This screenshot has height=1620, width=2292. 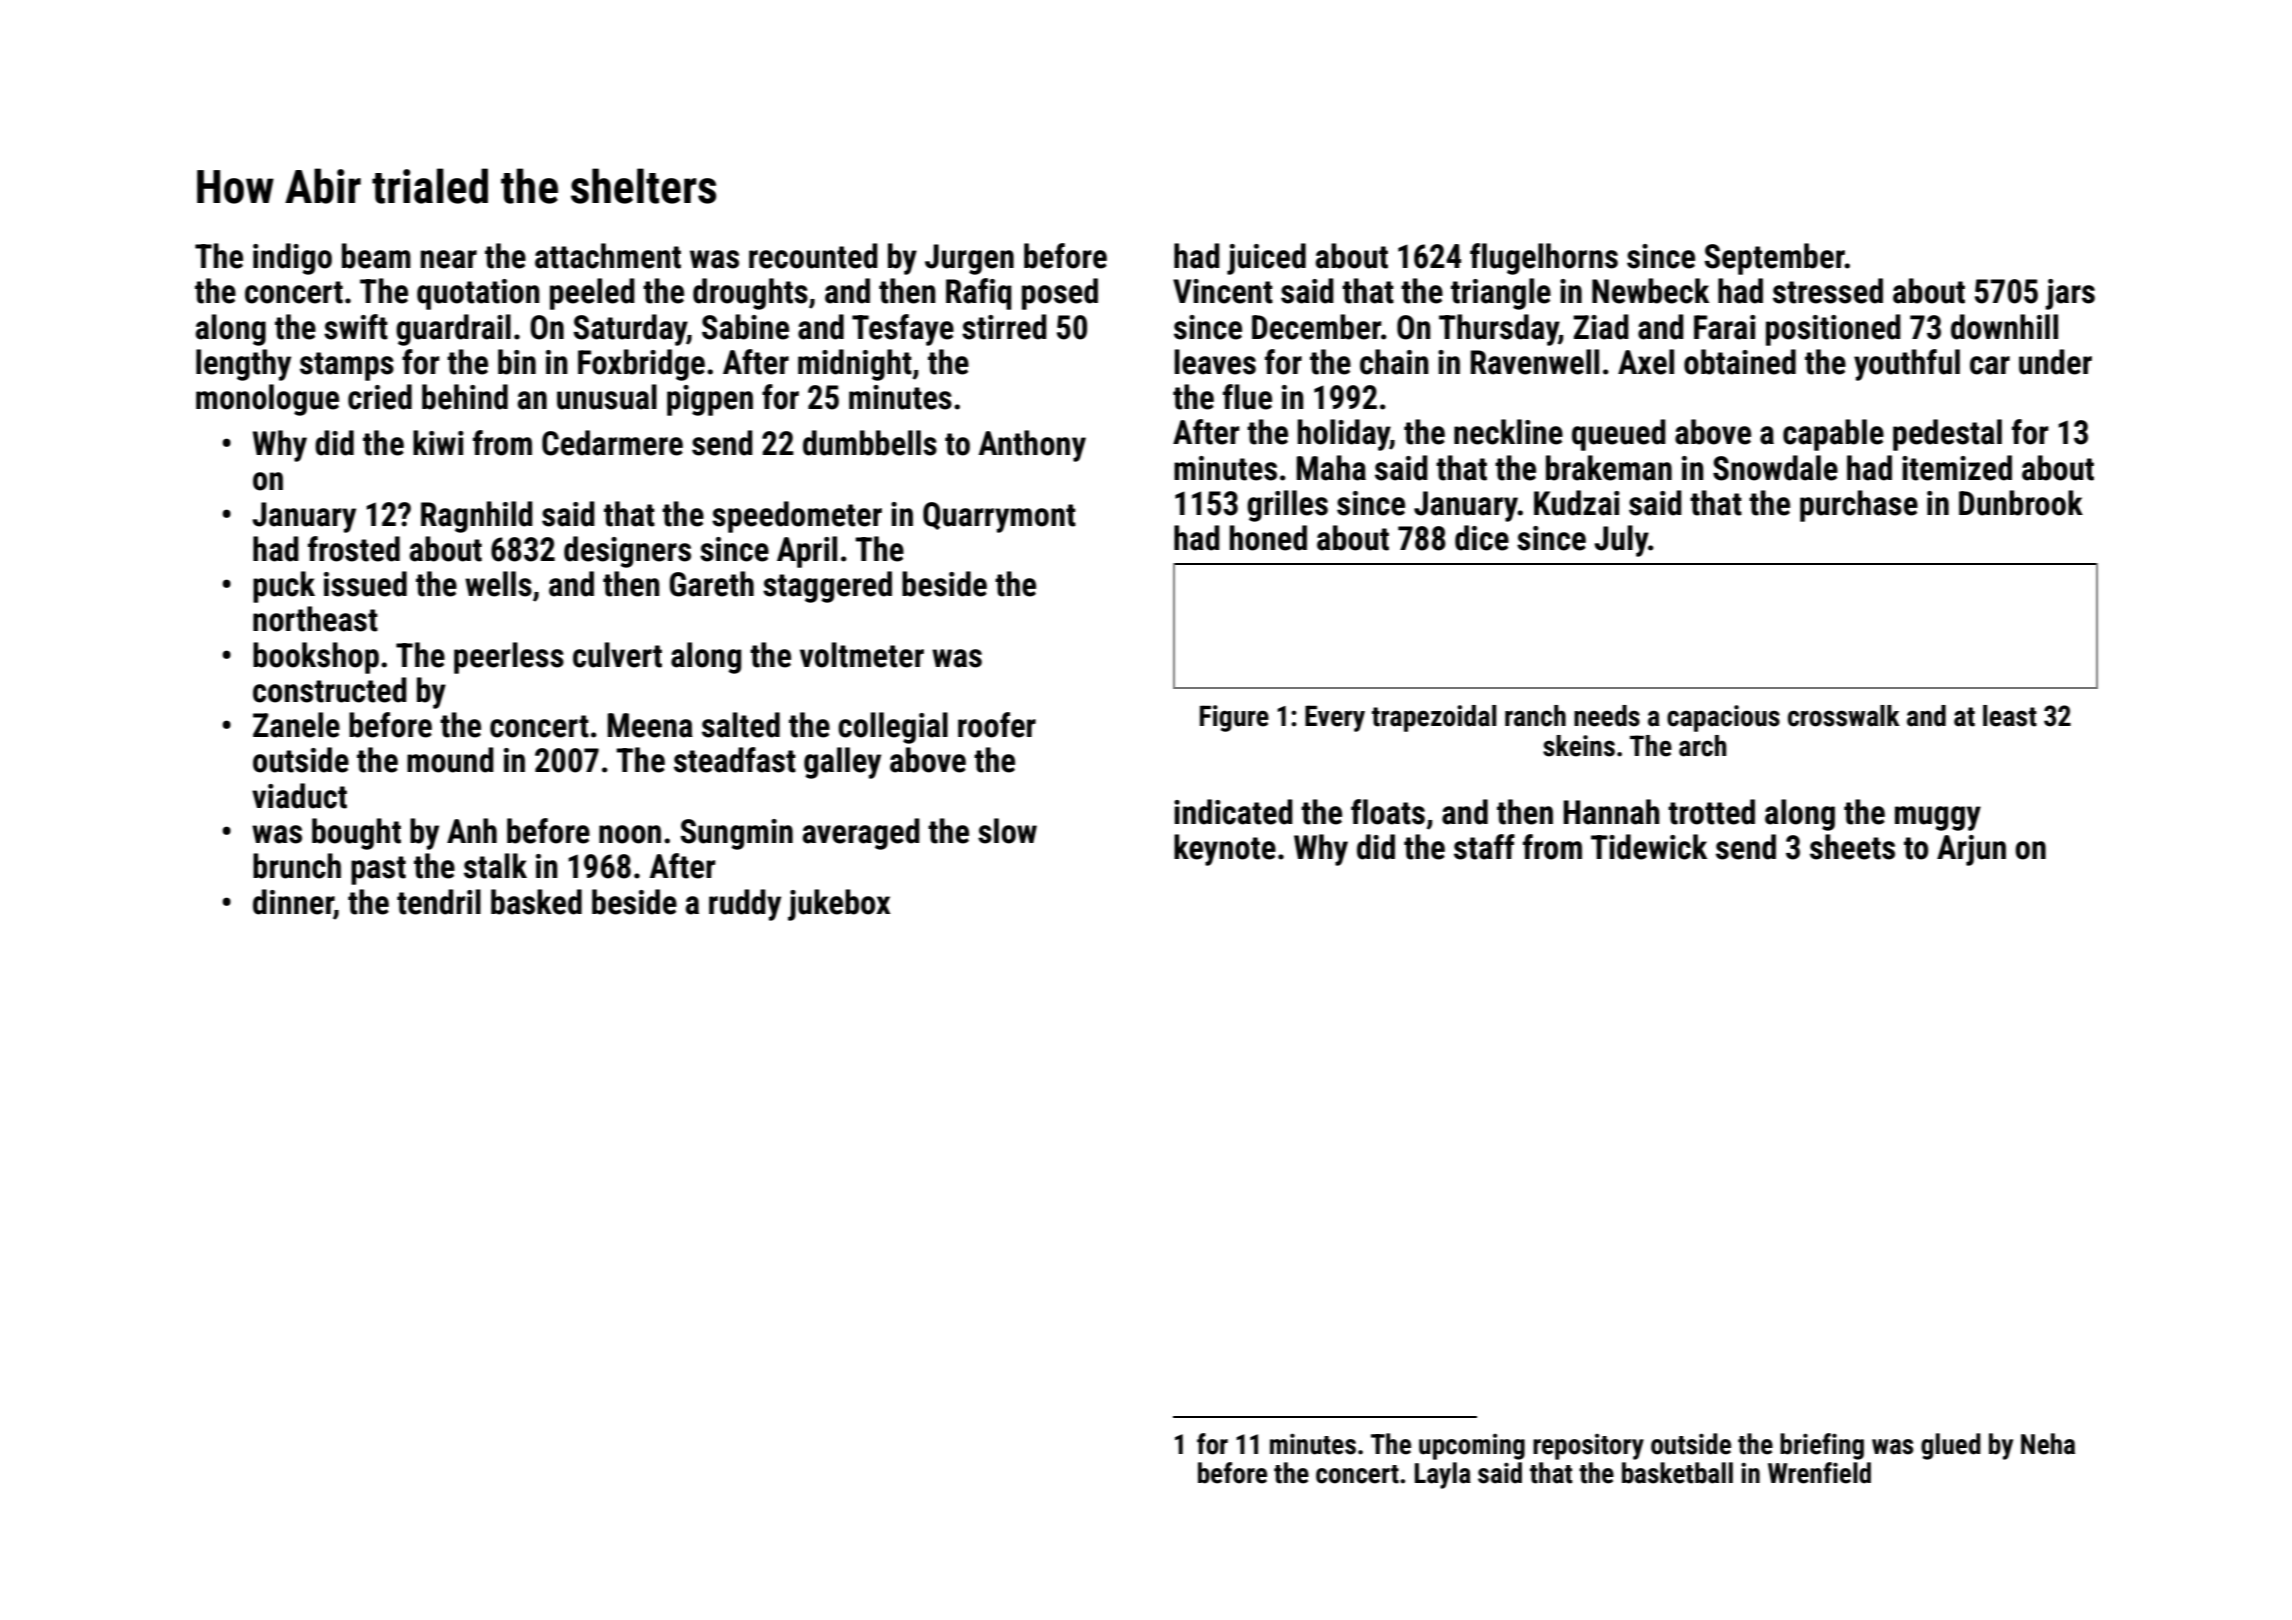 I want to click on September, so click(x=1775, y=259).
